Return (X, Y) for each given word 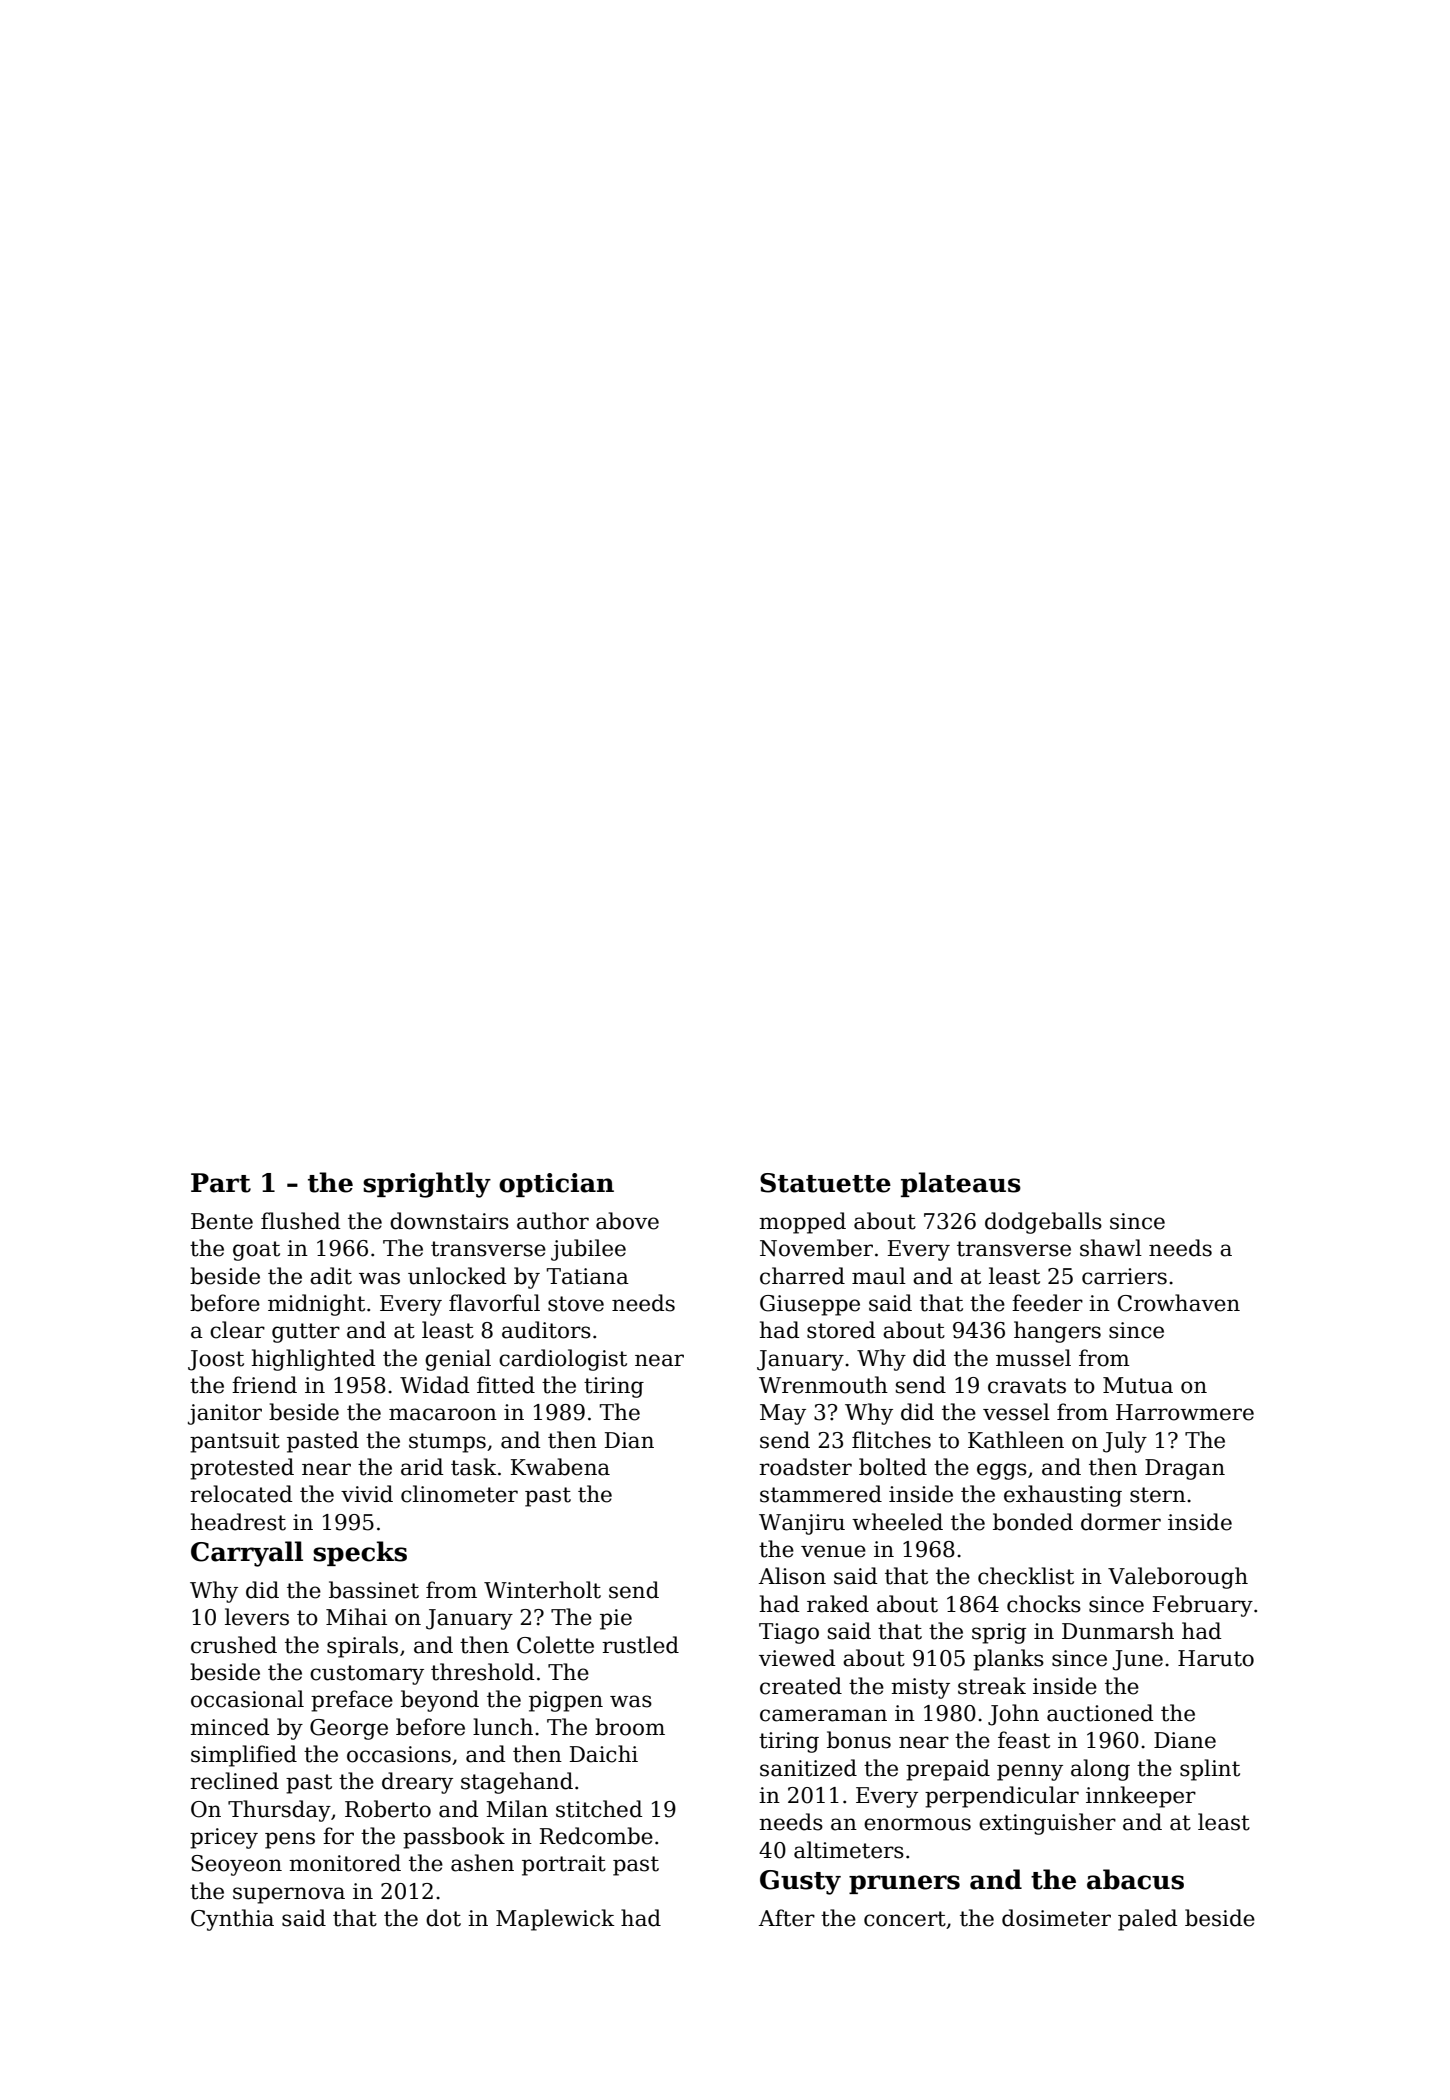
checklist (1026, 1576)
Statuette (825, 1183)
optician (556, 1185)
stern (1158, 1495)
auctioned (1100, 1713)
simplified (244, 1756)
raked (838, 1604)
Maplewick (555, 1920)
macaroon (443, 1414)
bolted (893, 1467)
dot (443, 1918)
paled (1148, 1920)
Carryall (247, 1554)
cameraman (823, 1715)
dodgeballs (1043, 1223)
